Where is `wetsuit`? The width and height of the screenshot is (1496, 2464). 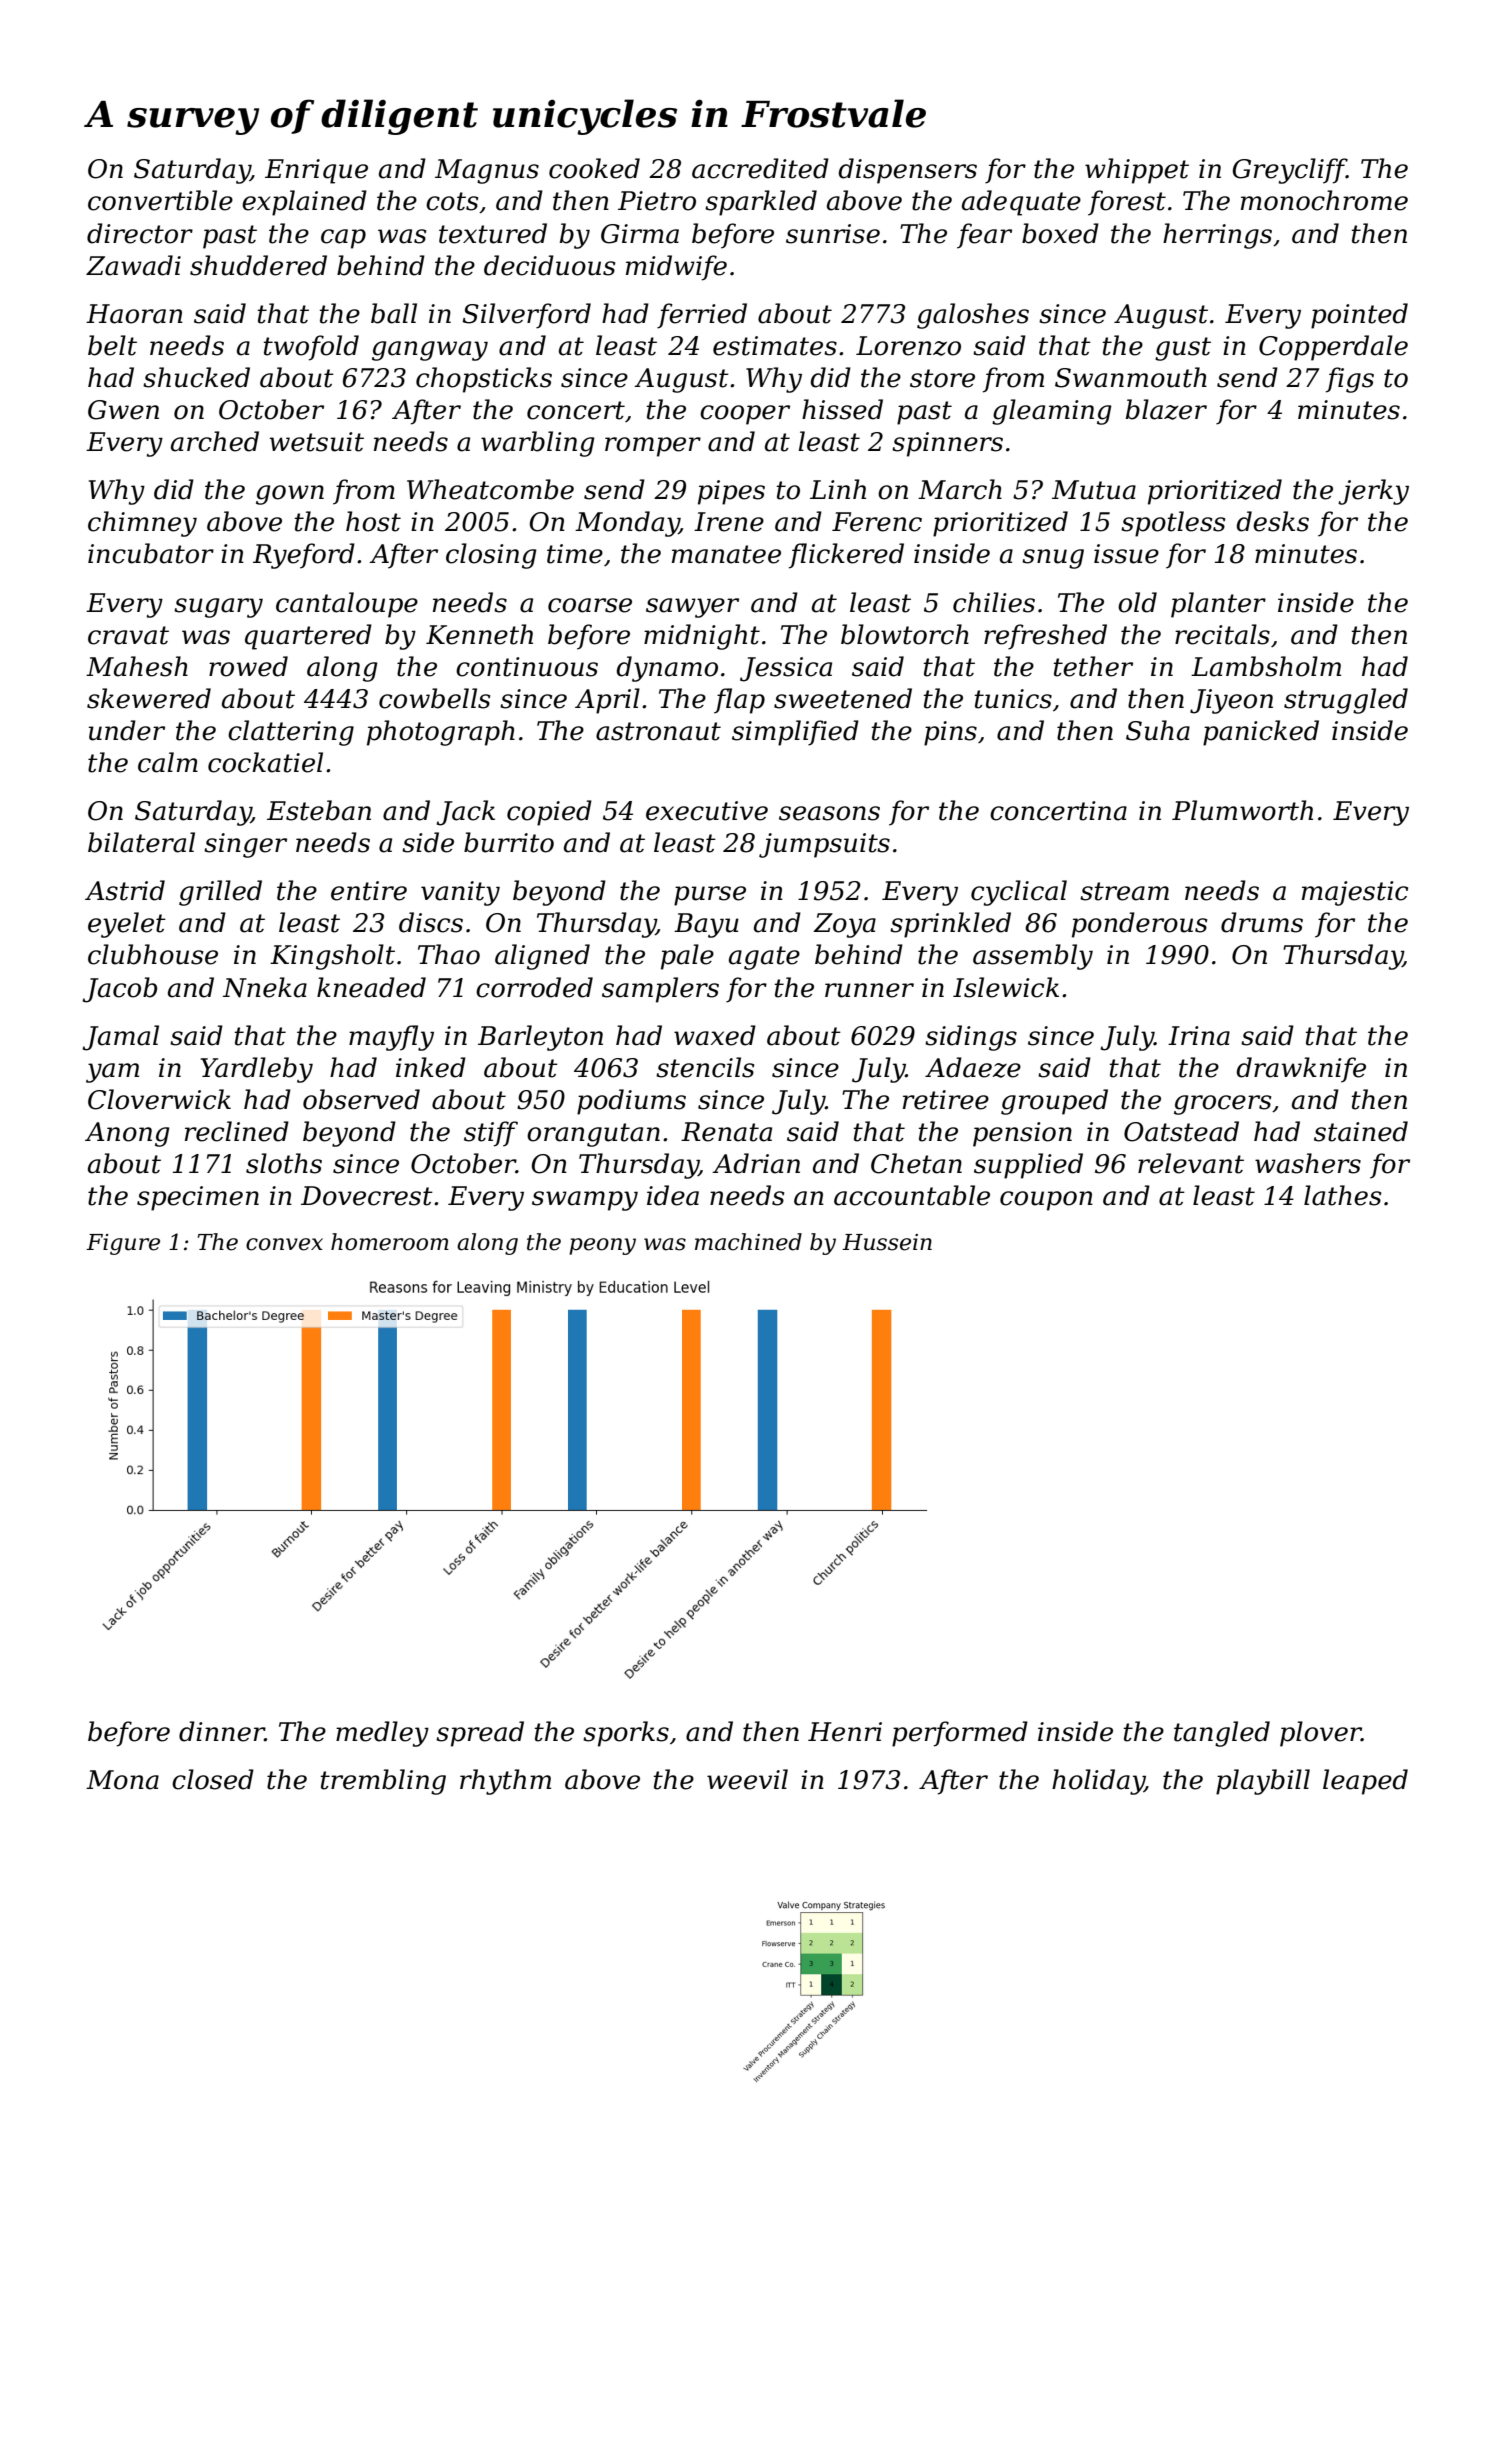 wetsuit is located at coordinates (317, 442).
